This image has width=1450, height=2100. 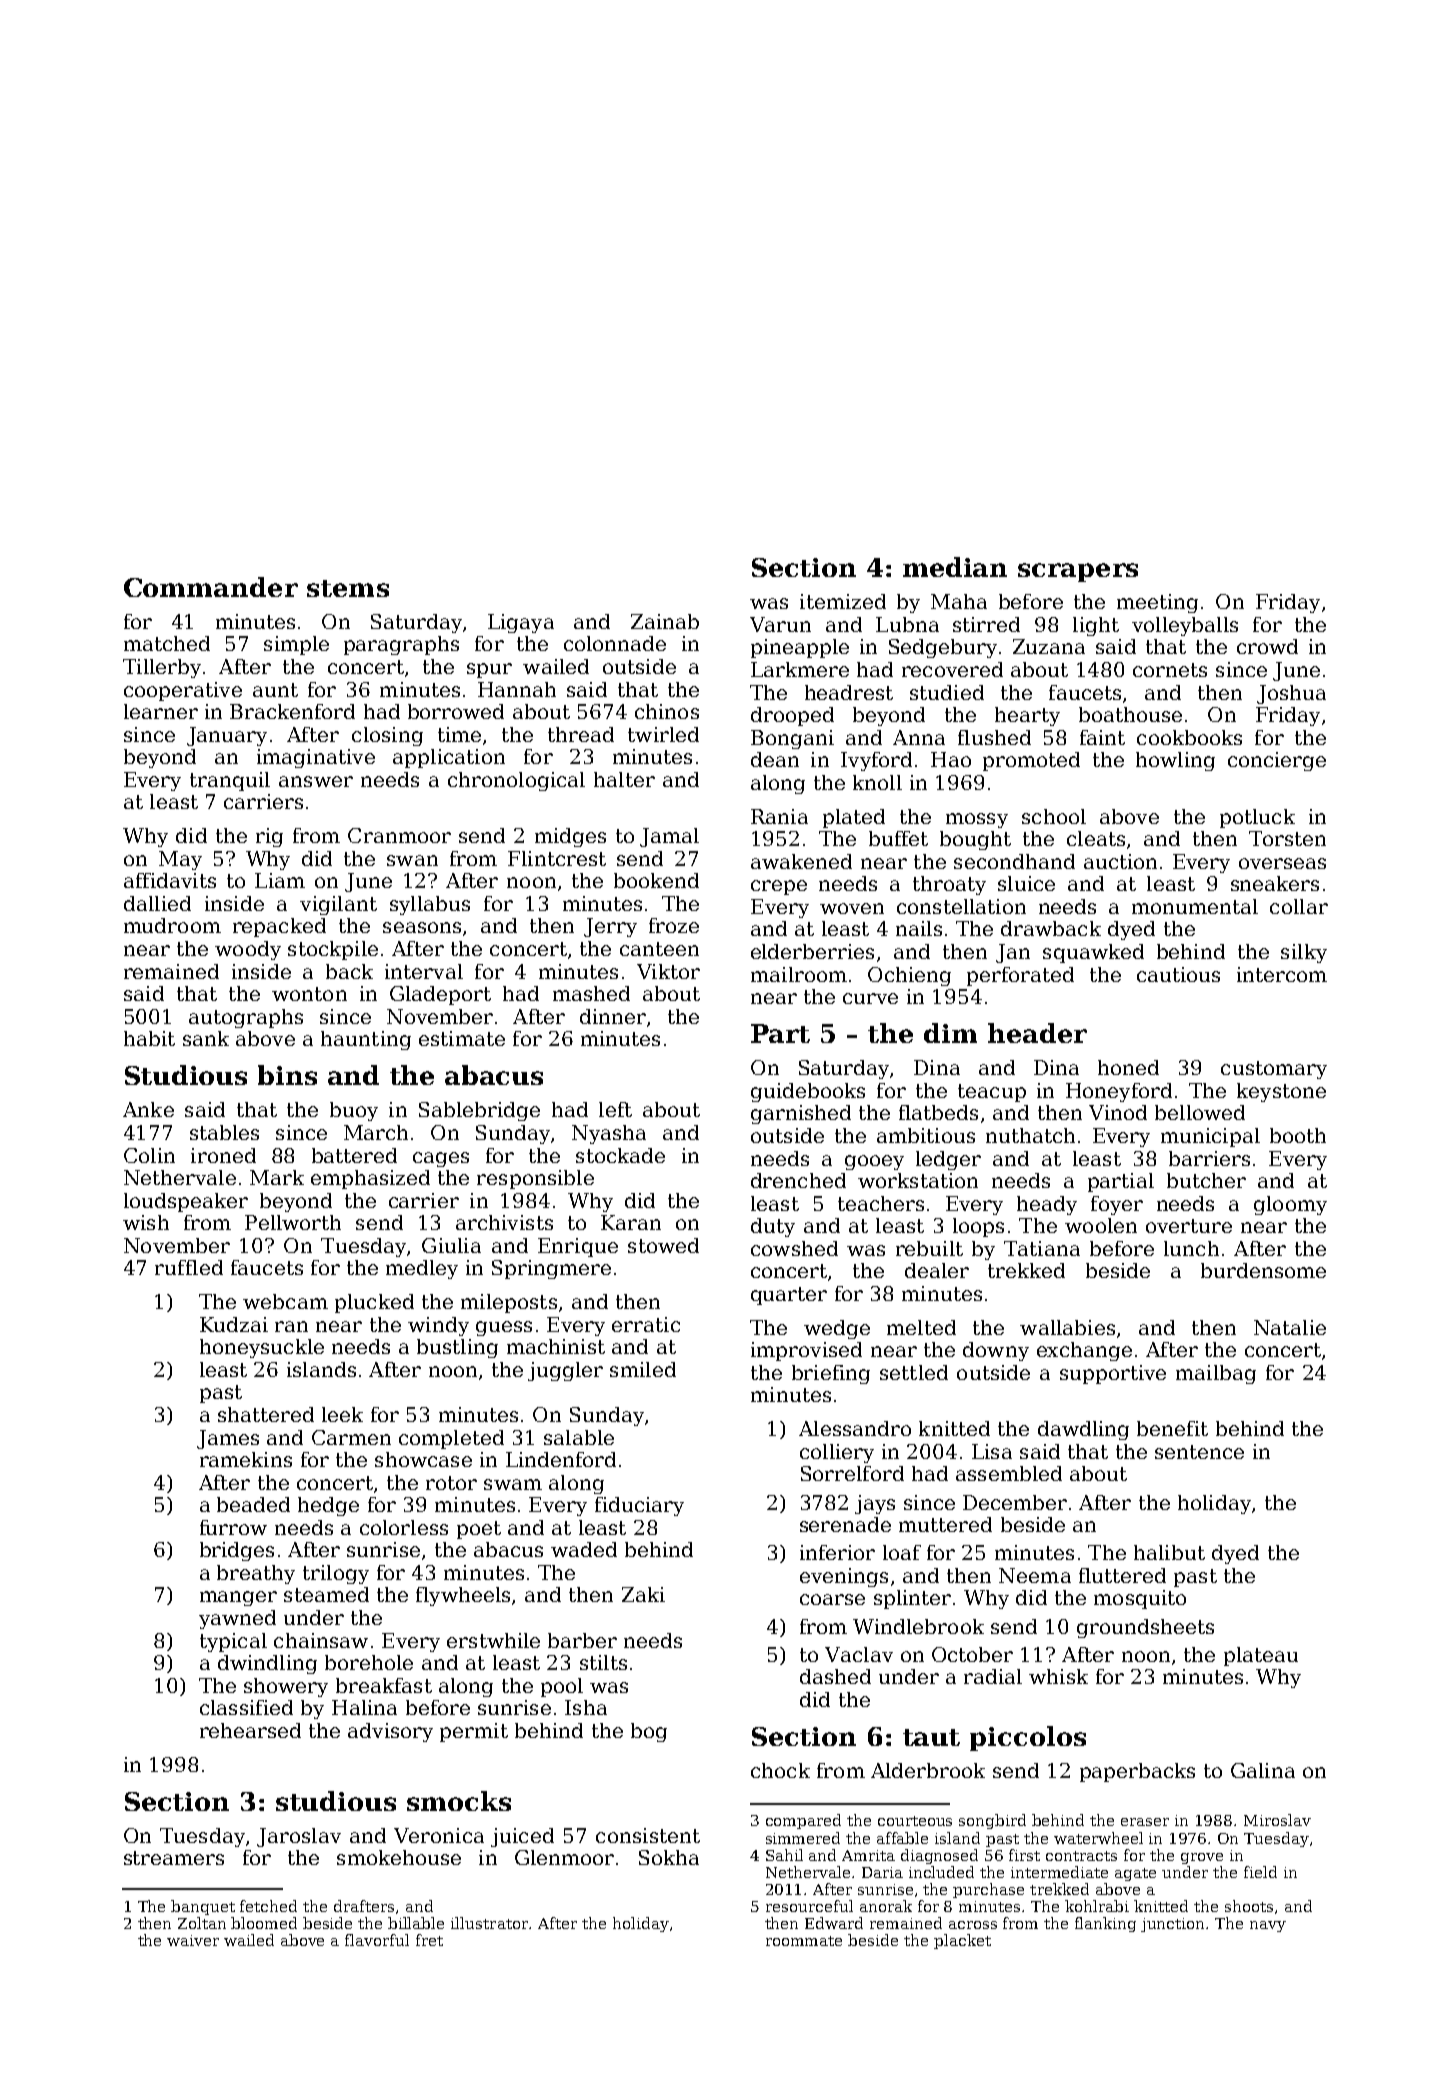 I want to click on repacked, so click(x=279, y=927).
